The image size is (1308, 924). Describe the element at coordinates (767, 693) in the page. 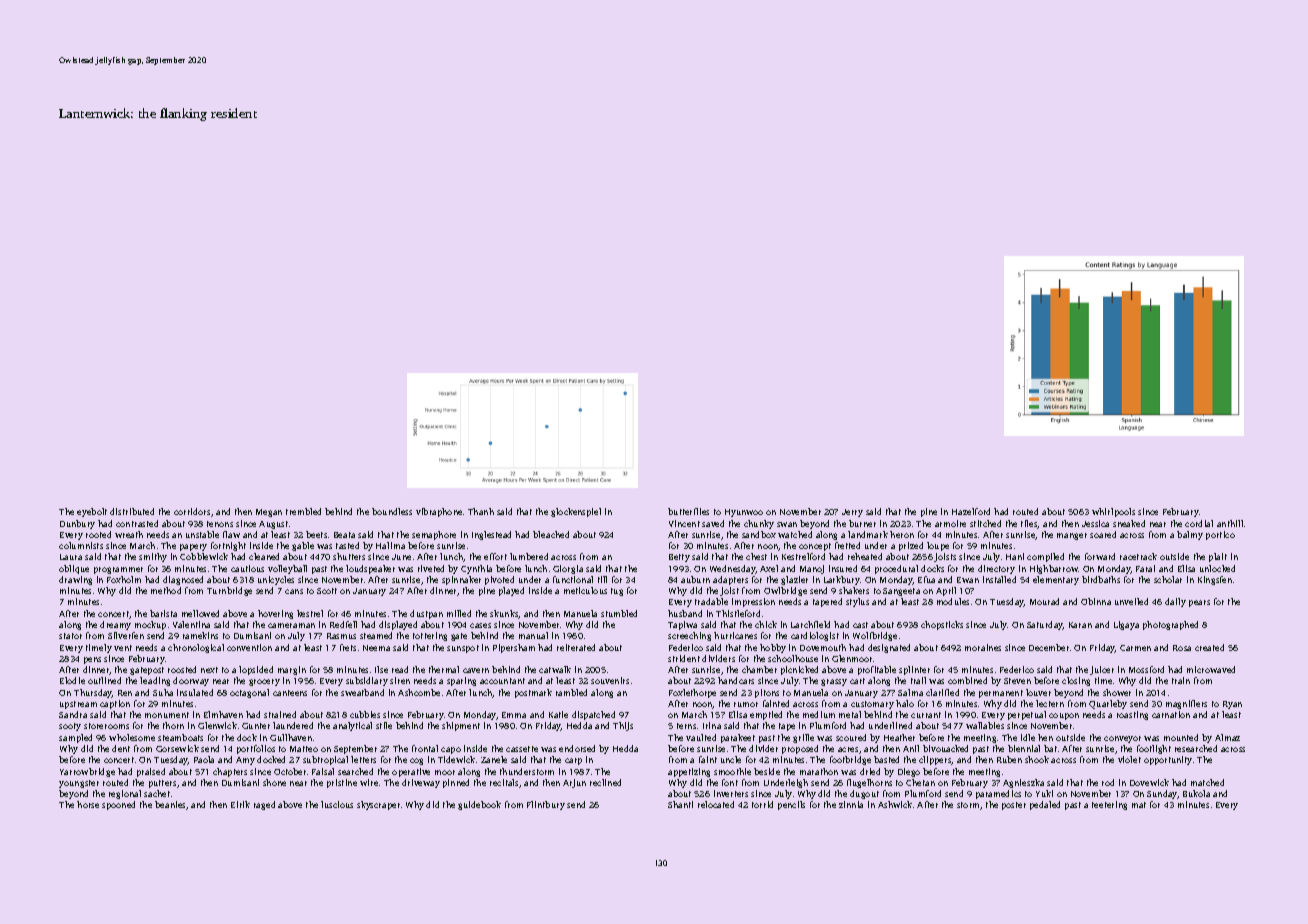

I see `pitons` at that location.
